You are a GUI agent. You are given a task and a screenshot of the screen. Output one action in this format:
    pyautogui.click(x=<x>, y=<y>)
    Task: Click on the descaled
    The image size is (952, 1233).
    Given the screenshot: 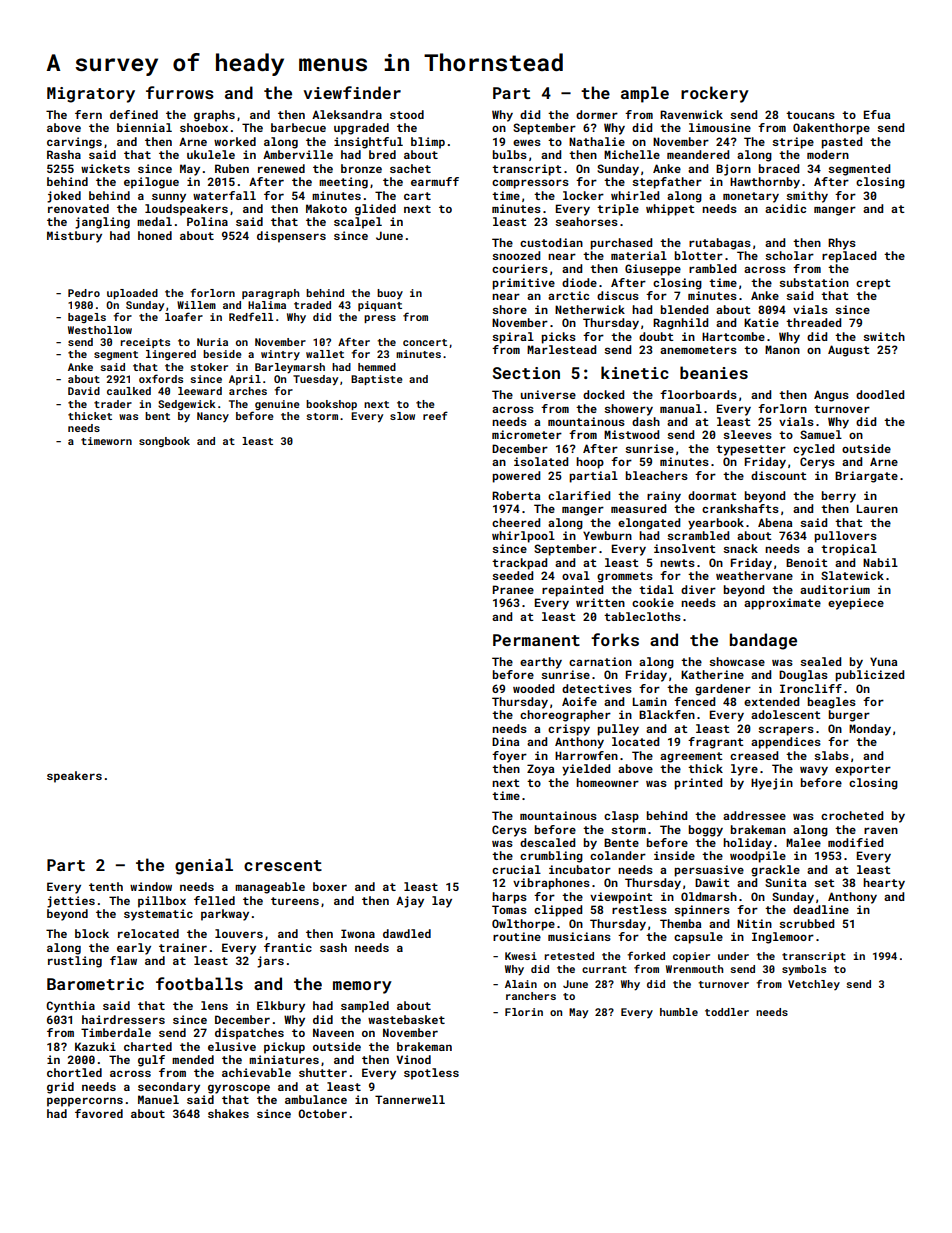 What is the action you would take?
    pyautogui.click(x=547, y=842)
